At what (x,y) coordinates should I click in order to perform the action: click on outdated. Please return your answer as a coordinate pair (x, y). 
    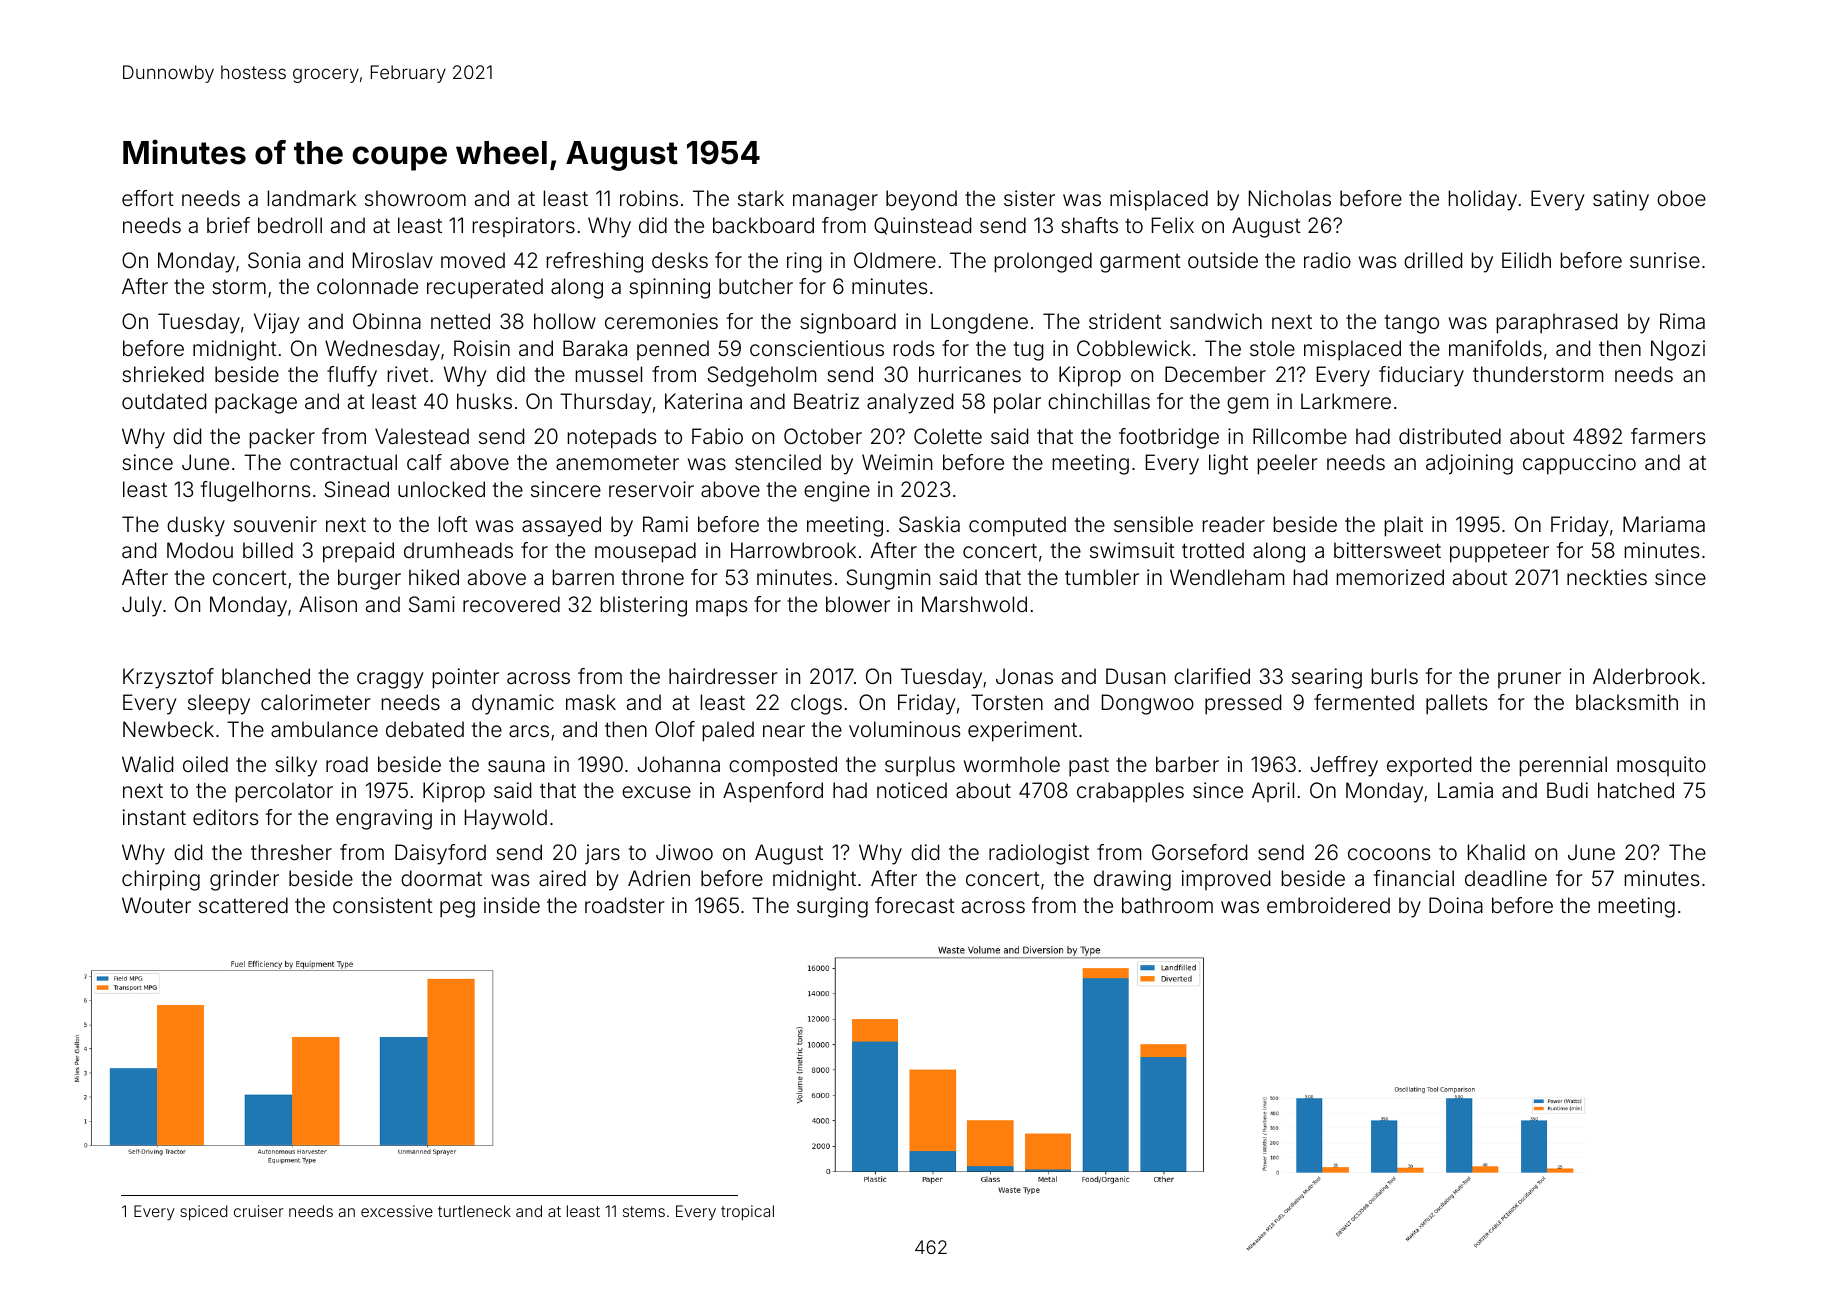
    Looking at the image, I should click on (164, 401).
